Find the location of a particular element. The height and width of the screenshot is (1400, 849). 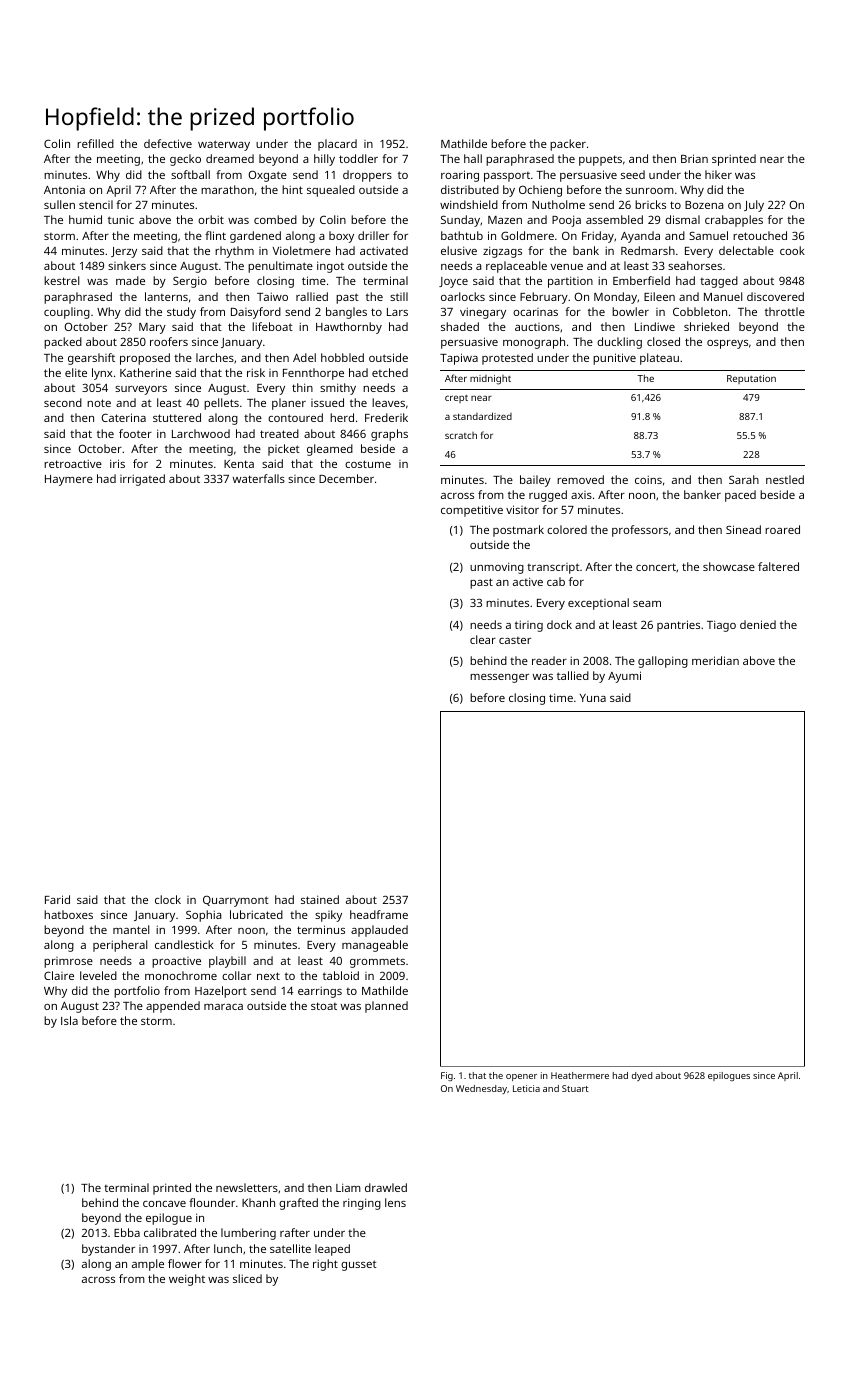

applauded is located at coordinates (379, 931).
